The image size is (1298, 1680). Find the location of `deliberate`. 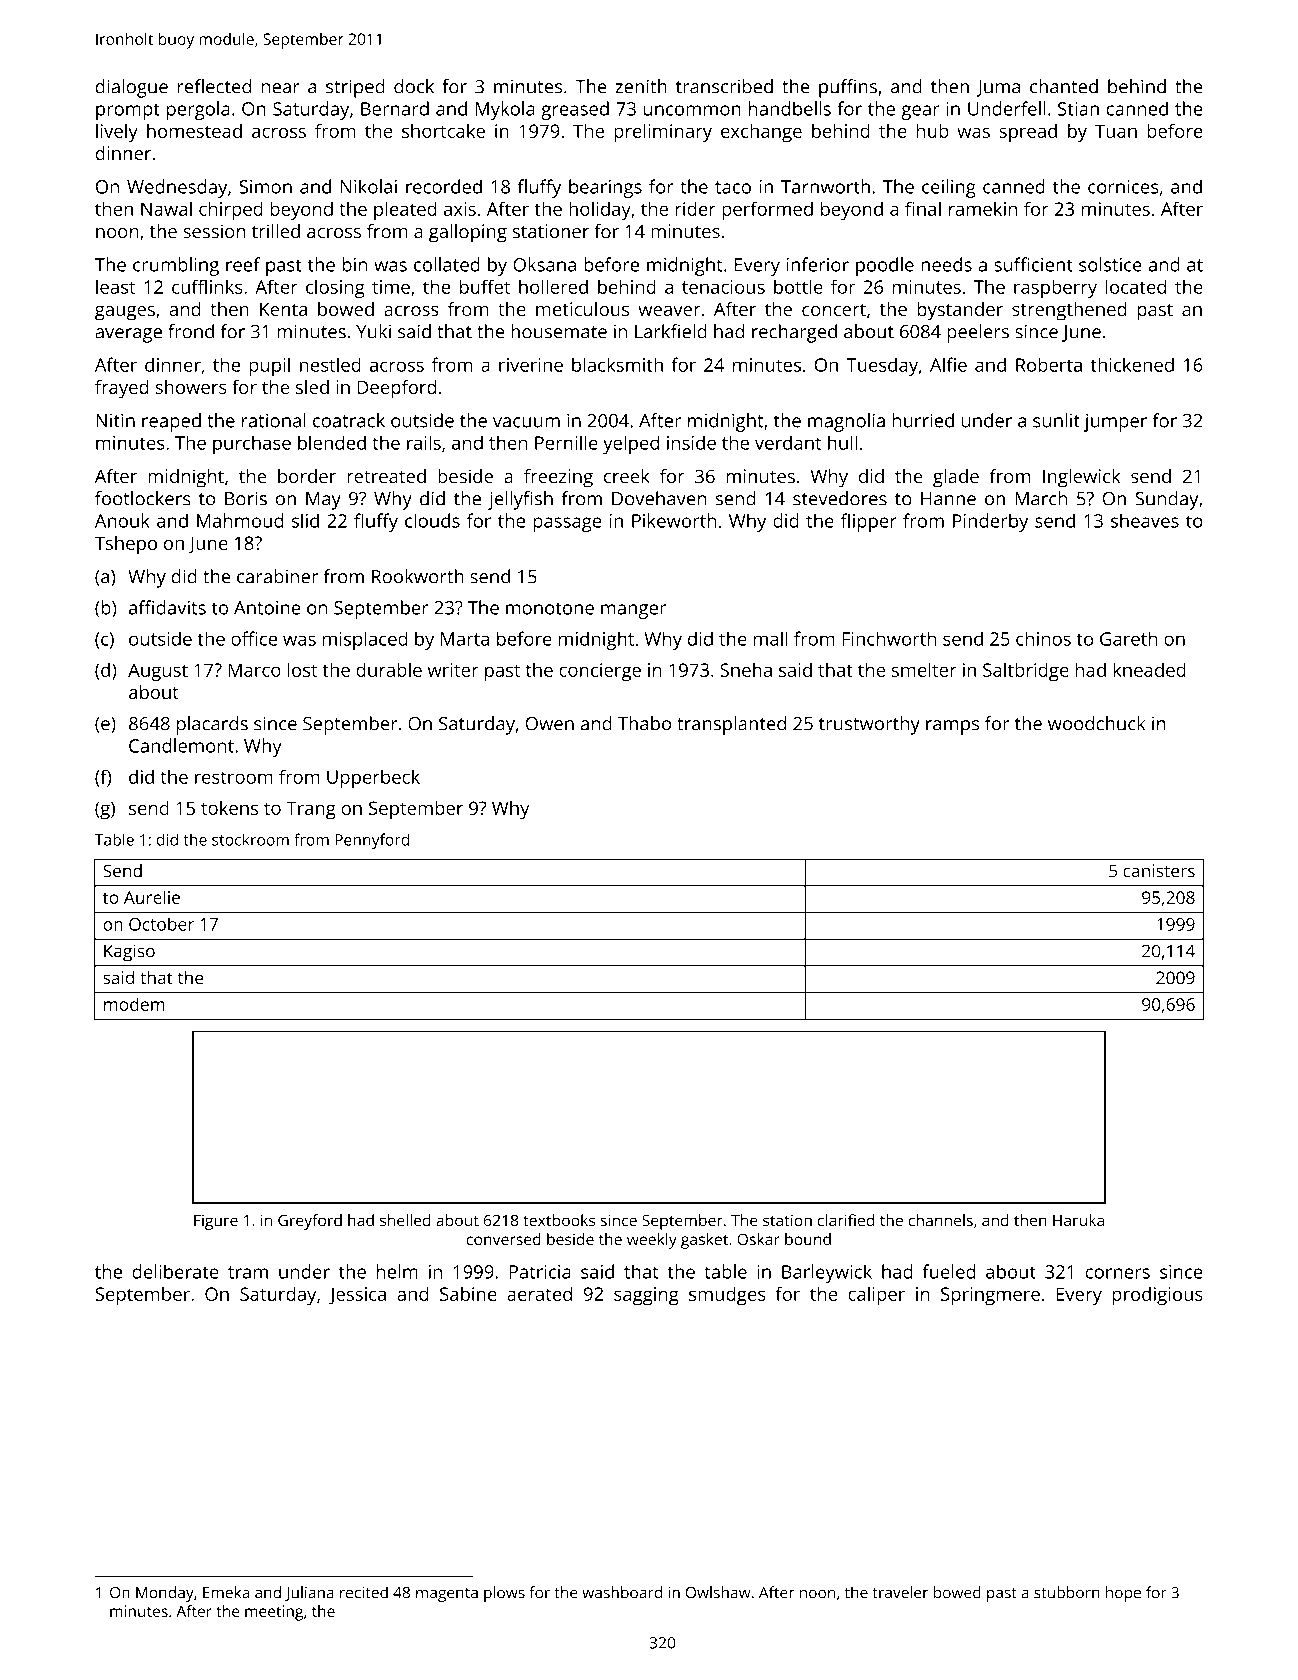

deliberate is located at coordinates (175, 1271).
